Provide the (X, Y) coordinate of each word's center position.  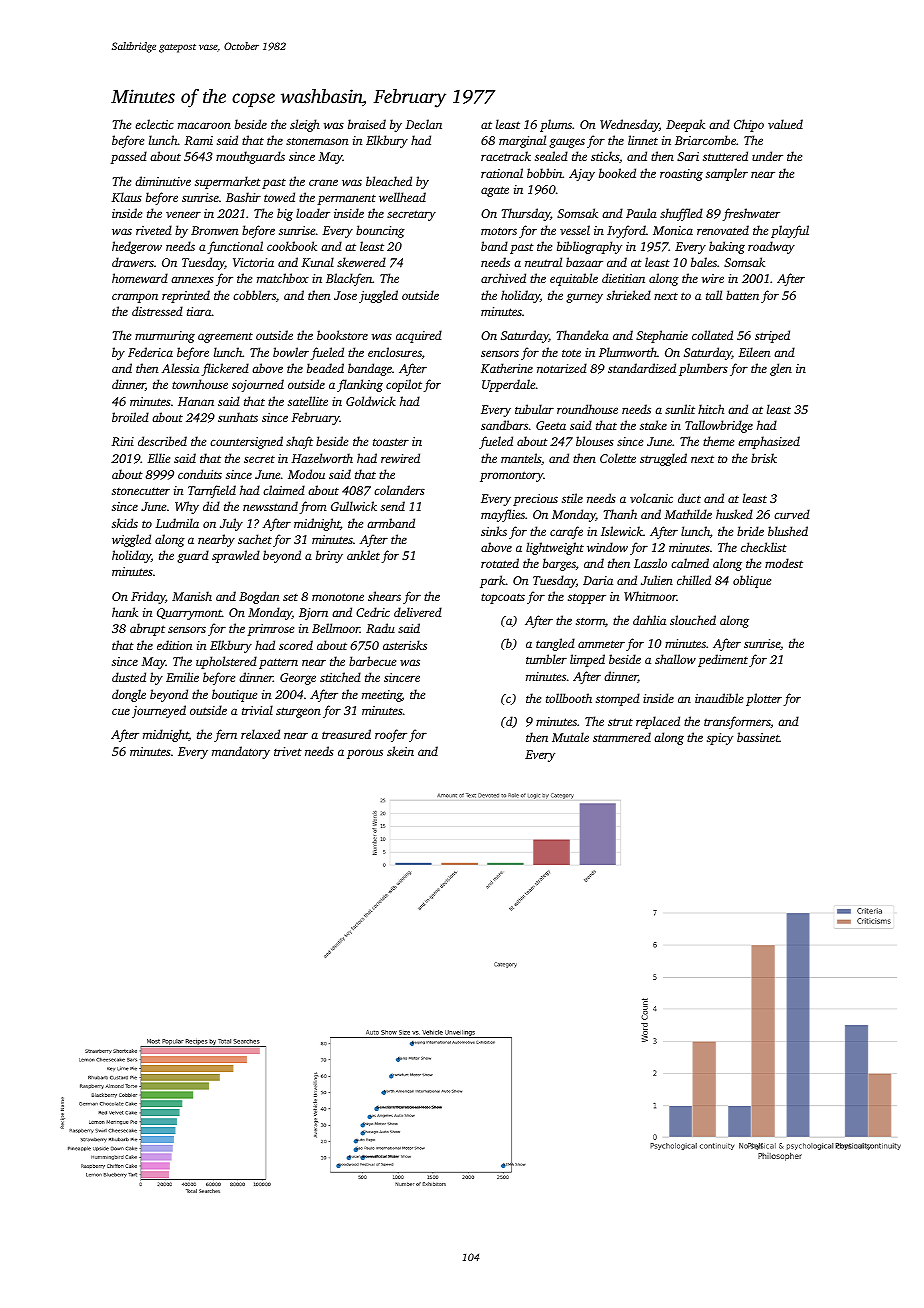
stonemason (317, 141)
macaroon (204, 125)
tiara (199, 311)
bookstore (342, 335)
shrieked (629, 295)
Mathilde (688, 514)
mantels (521, 458)
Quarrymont (189, 614)
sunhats (238, 417)
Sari (688, 156)
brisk (764, 458)
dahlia (649, 620)
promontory (511, 476)
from (313, 507)
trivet (288, 751)
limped (587, 660)
